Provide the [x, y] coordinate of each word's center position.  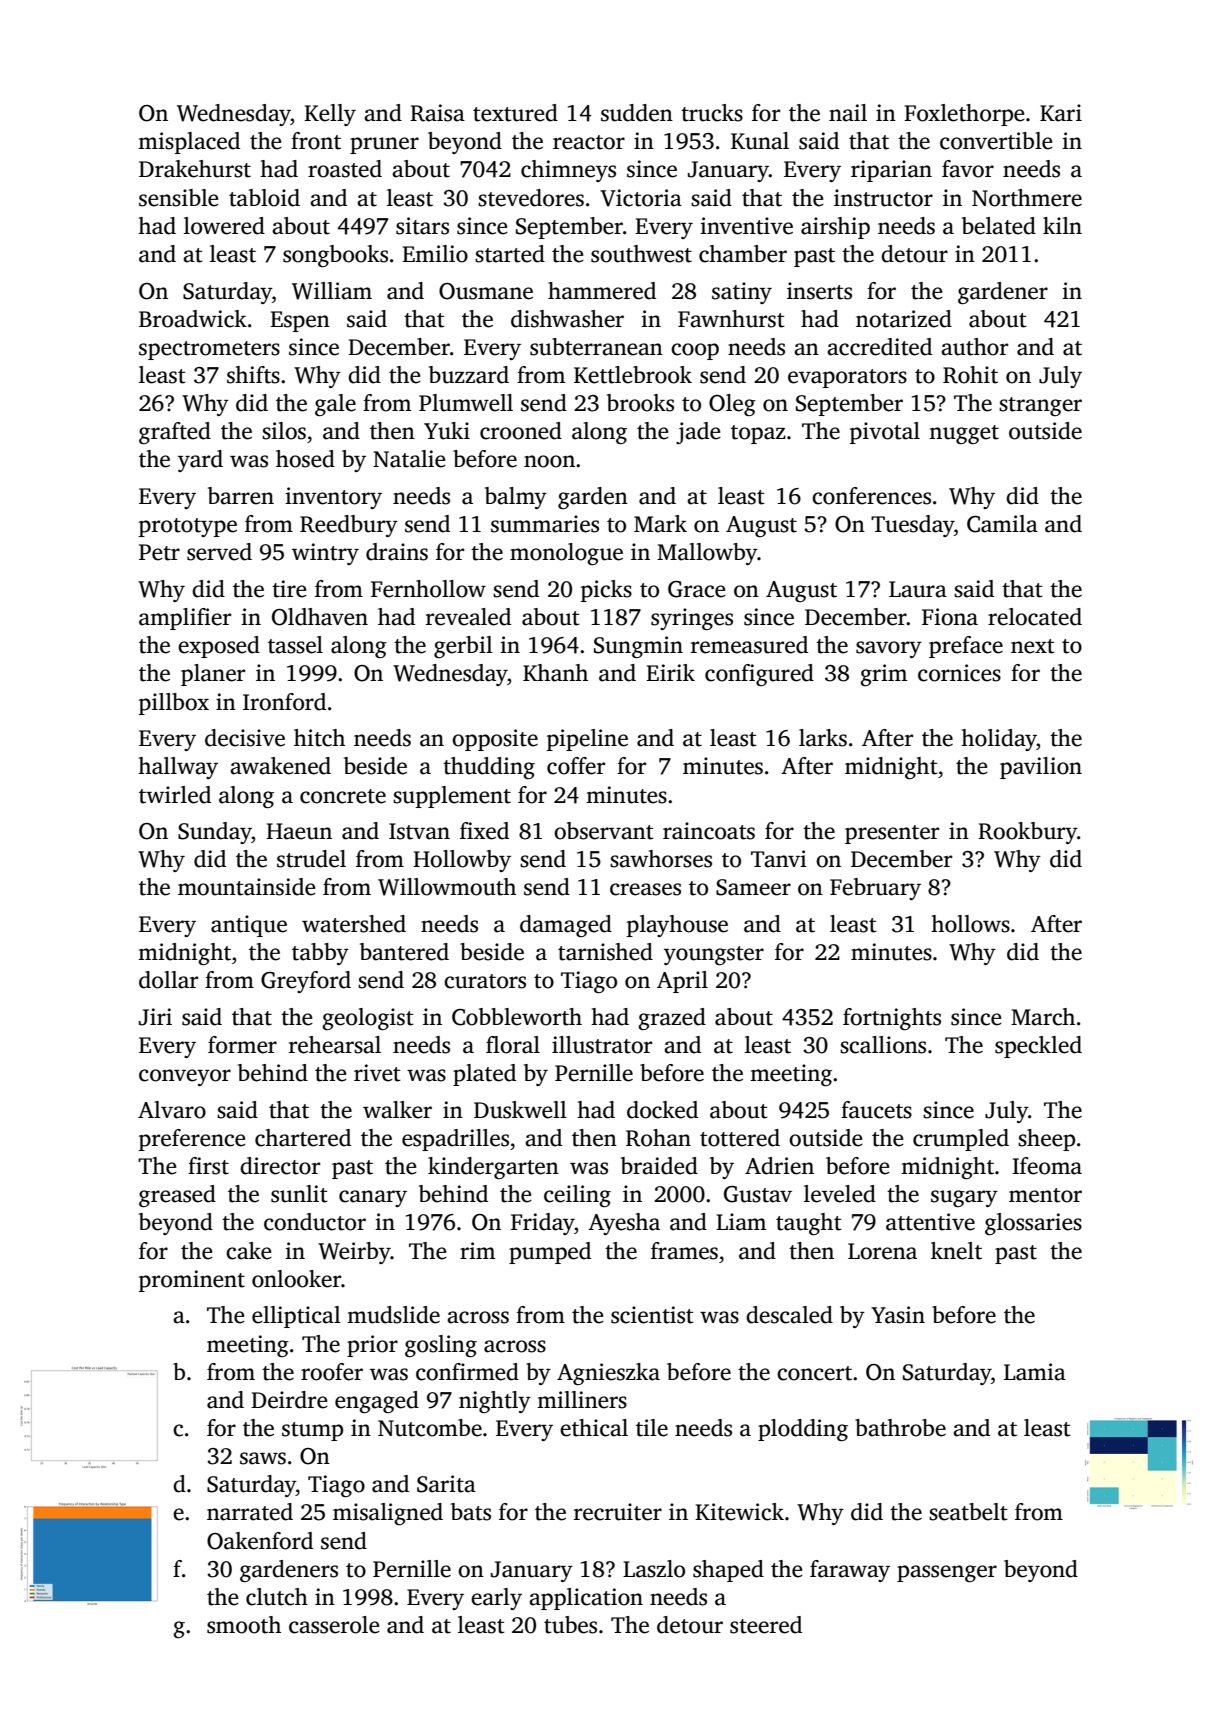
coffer [576, 766]
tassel [295, 645]
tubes [570, 1625]
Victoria [641, 198]
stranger [1040, 406]
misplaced [189, 143]
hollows [970, 924]
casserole [334, 1625]
